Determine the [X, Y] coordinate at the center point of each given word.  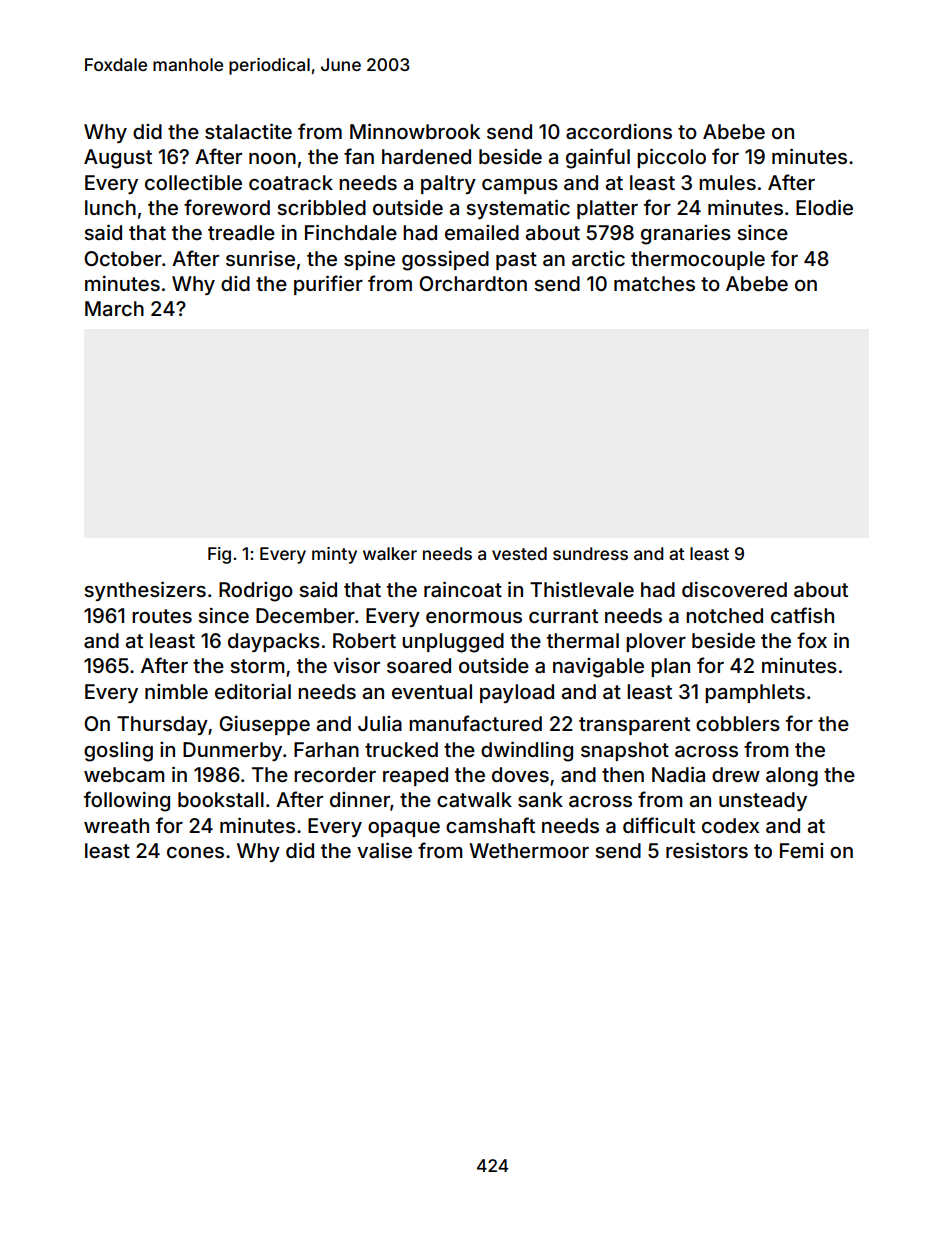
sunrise [260, 258]
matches [654, 283]
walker [390, 553]
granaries [686, 235]
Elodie [824, 207]
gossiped [445, 261]
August [118, 159]
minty [334, 555]
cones [195, 852]
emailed [482, 232]
